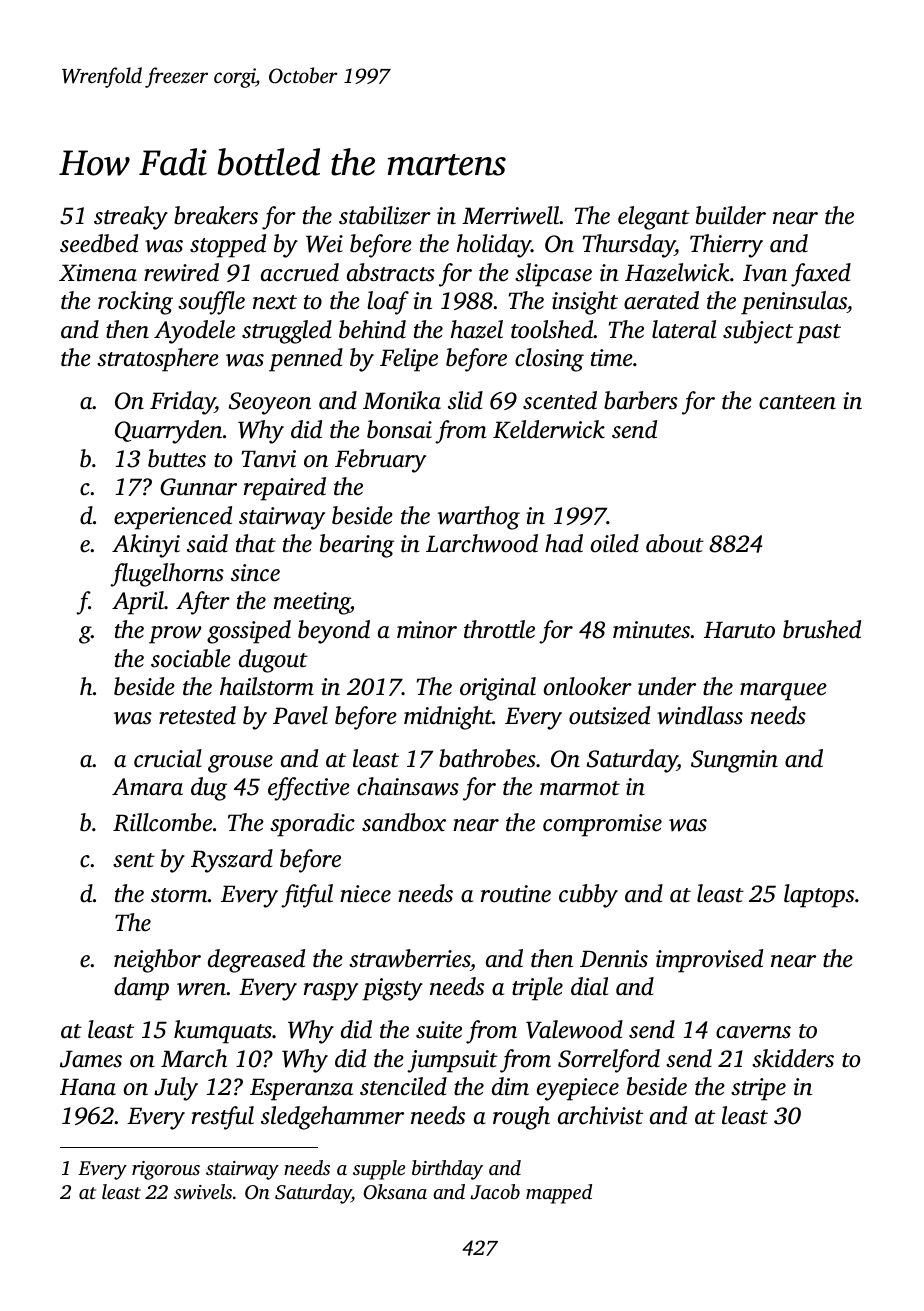 The image size is (924, 1311). Describe the element at coordinates (516, 894) in the image. I see `routine` at that location.
